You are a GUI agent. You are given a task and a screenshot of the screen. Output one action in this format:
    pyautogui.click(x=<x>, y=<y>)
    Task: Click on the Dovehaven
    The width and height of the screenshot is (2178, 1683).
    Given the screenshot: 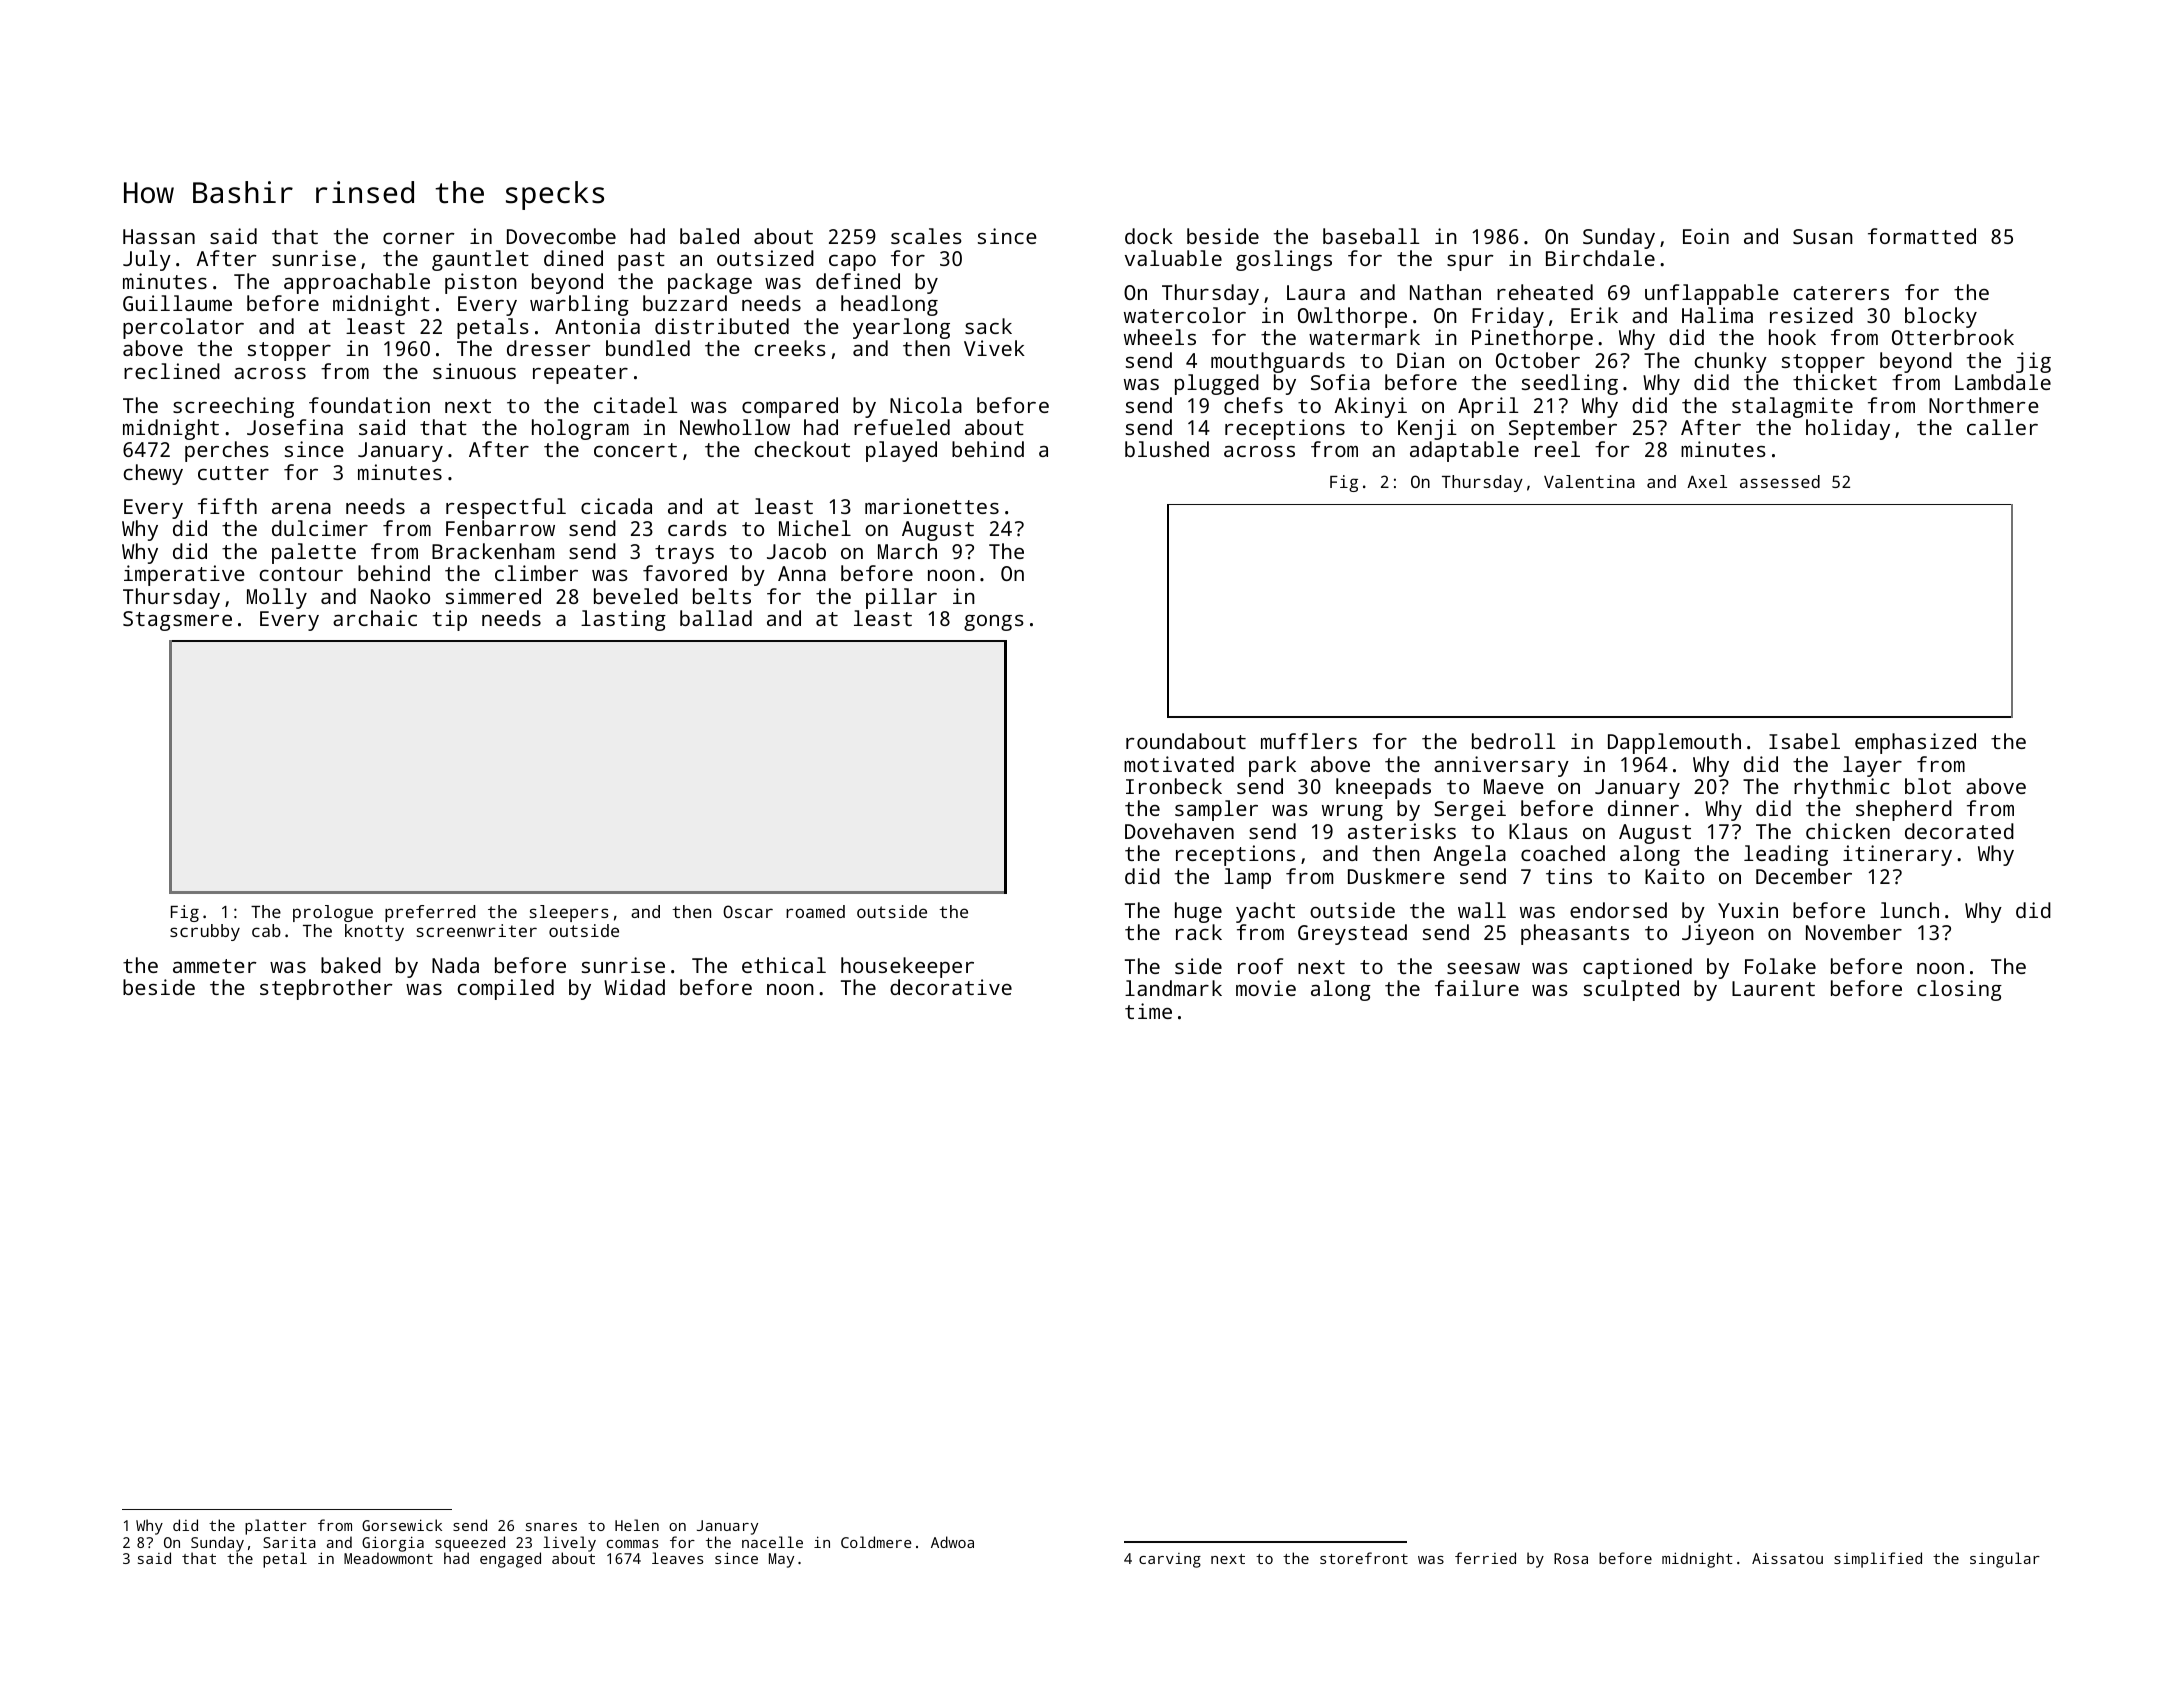 What is the action you would take?
    pyautogui.click(x=1179, y=831)
